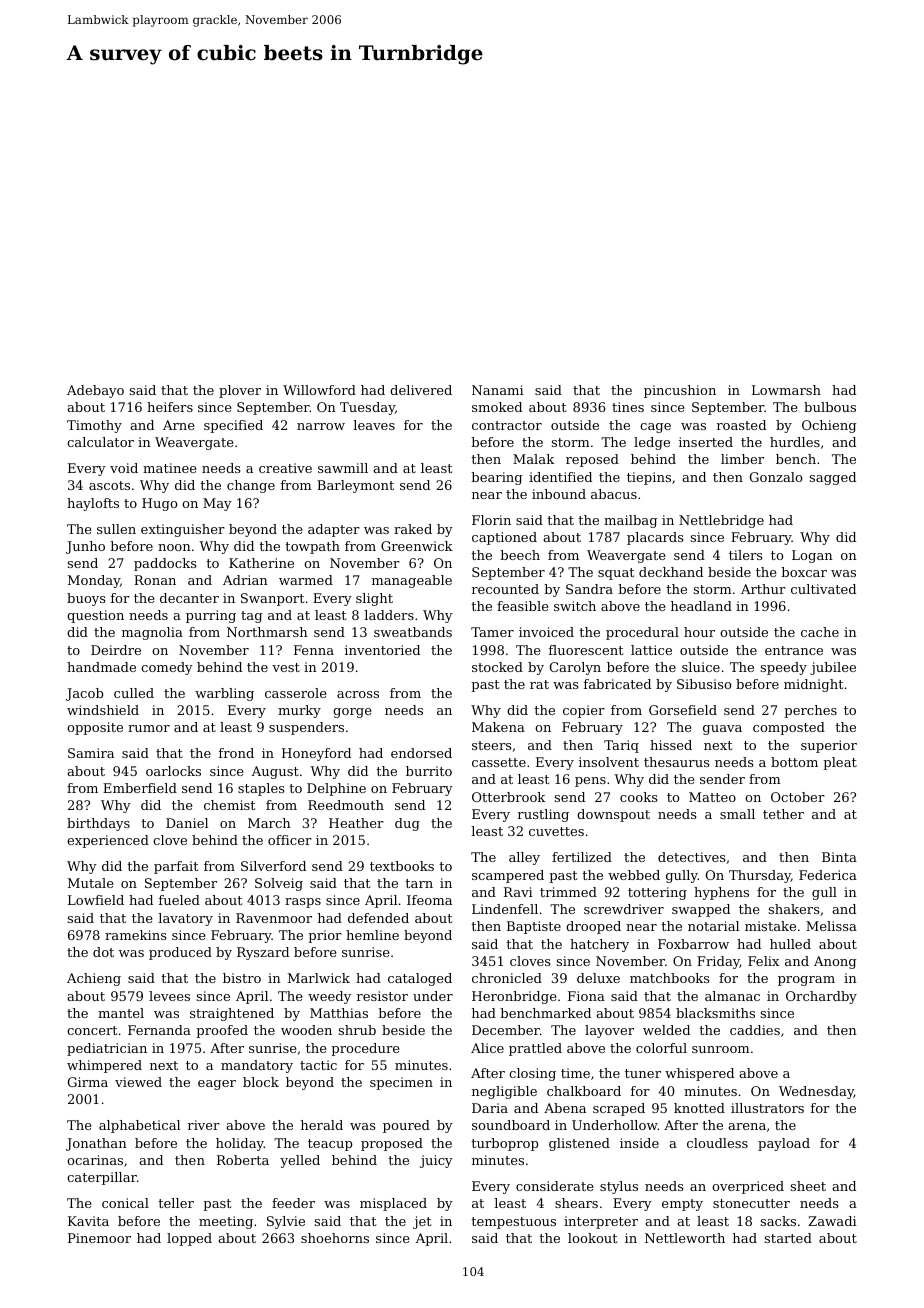 The height and width of the document is (1308, 924). I want to click on ocarinas, so click(95, 1160).
